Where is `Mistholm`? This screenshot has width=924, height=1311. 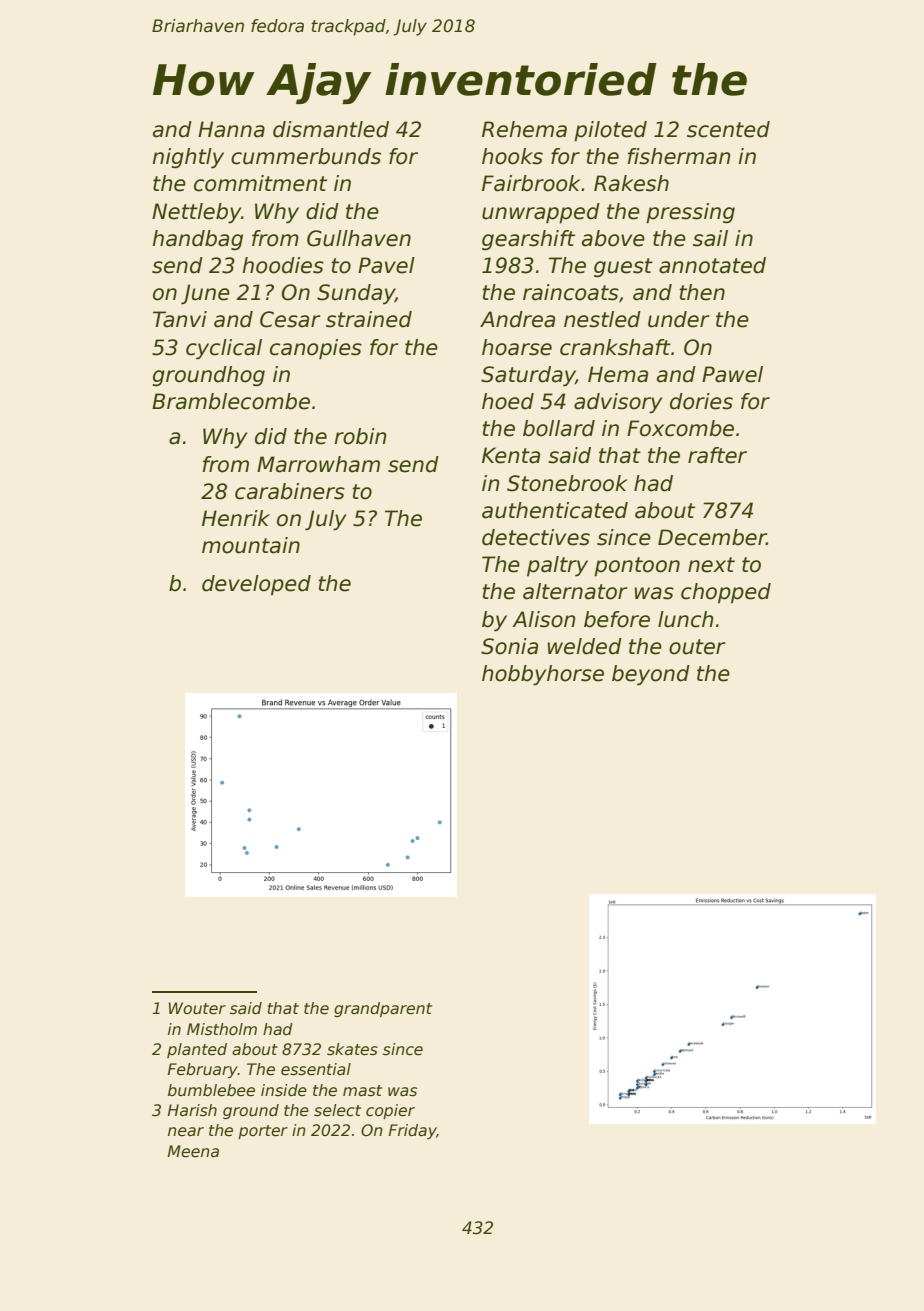
Mistholm is located at coordinates (222, 1029).
